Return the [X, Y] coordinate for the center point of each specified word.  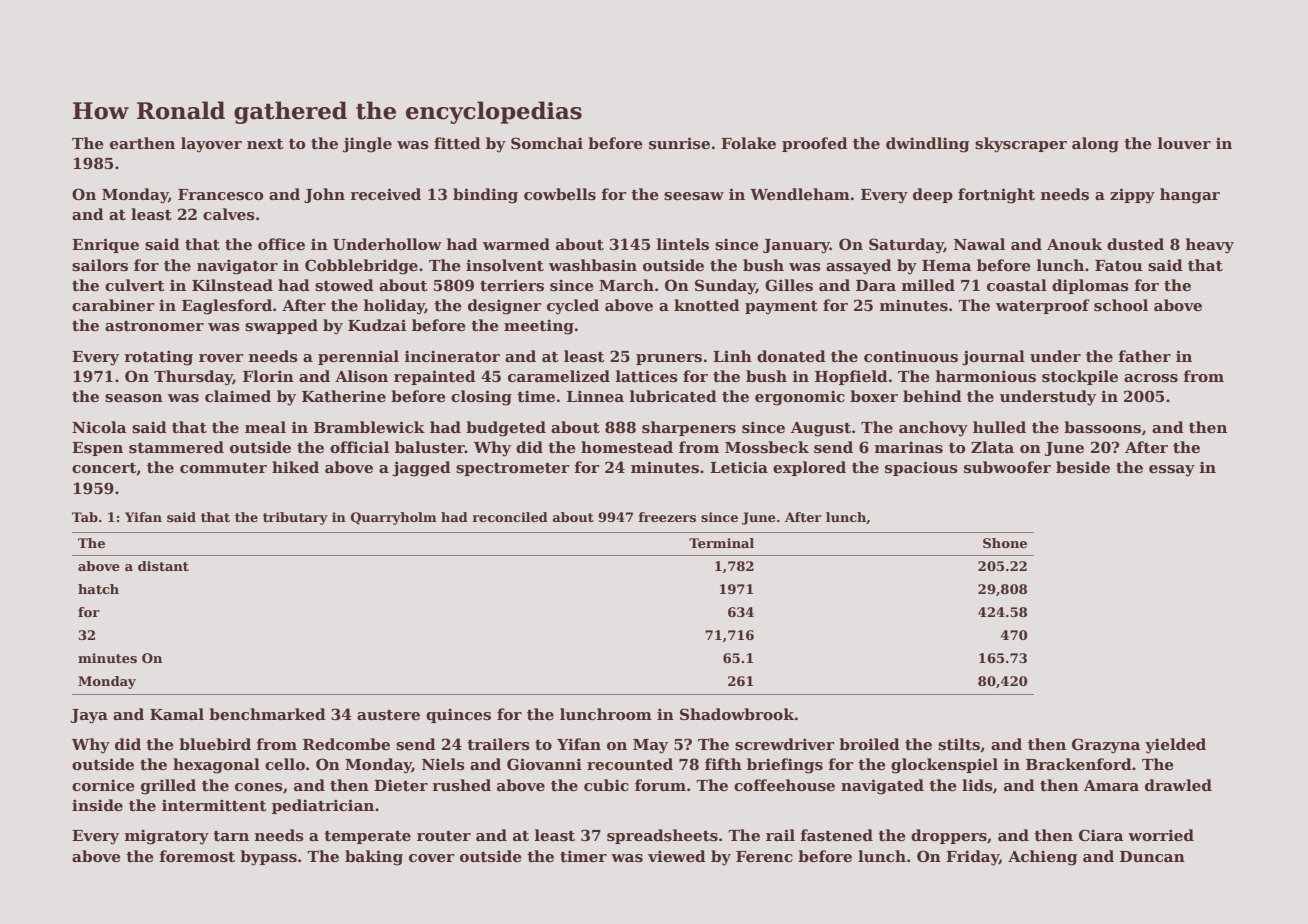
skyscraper [1021, 145]
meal [265, 427]
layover [211, 145]
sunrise [679, 143]
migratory [167, 837]
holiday [394, 307]
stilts [959, 744]
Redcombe [346, 744]
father [1145, 356]
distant [163, 566]
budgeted [506, 429]
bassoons [1102, 427]
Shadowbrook [737, 714]
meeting [539, 327]
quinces [458, 715]
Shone [1005, 543]
